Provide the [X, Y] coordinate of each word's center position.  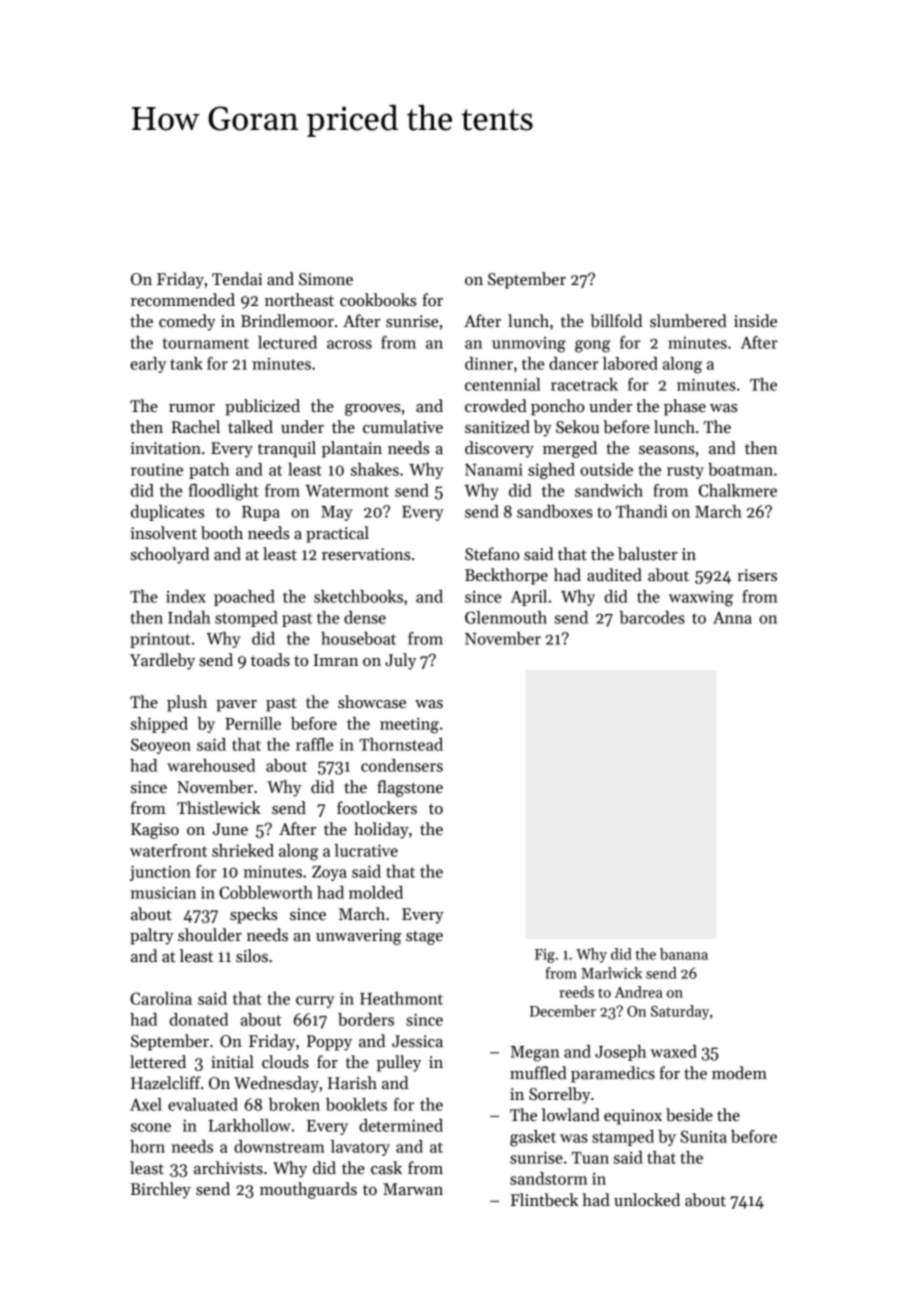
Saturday [680, 1012]
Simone [326, 279]
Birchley [161, 1190]
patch [209, 471]
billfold [616, 321]
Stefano [492, 554]
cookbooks [378, 300]
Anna [732, 618]
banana [684, 954]
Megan [535, 1054]
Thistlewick [219, 808]
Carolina [161, 998]
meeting [409, 725]
